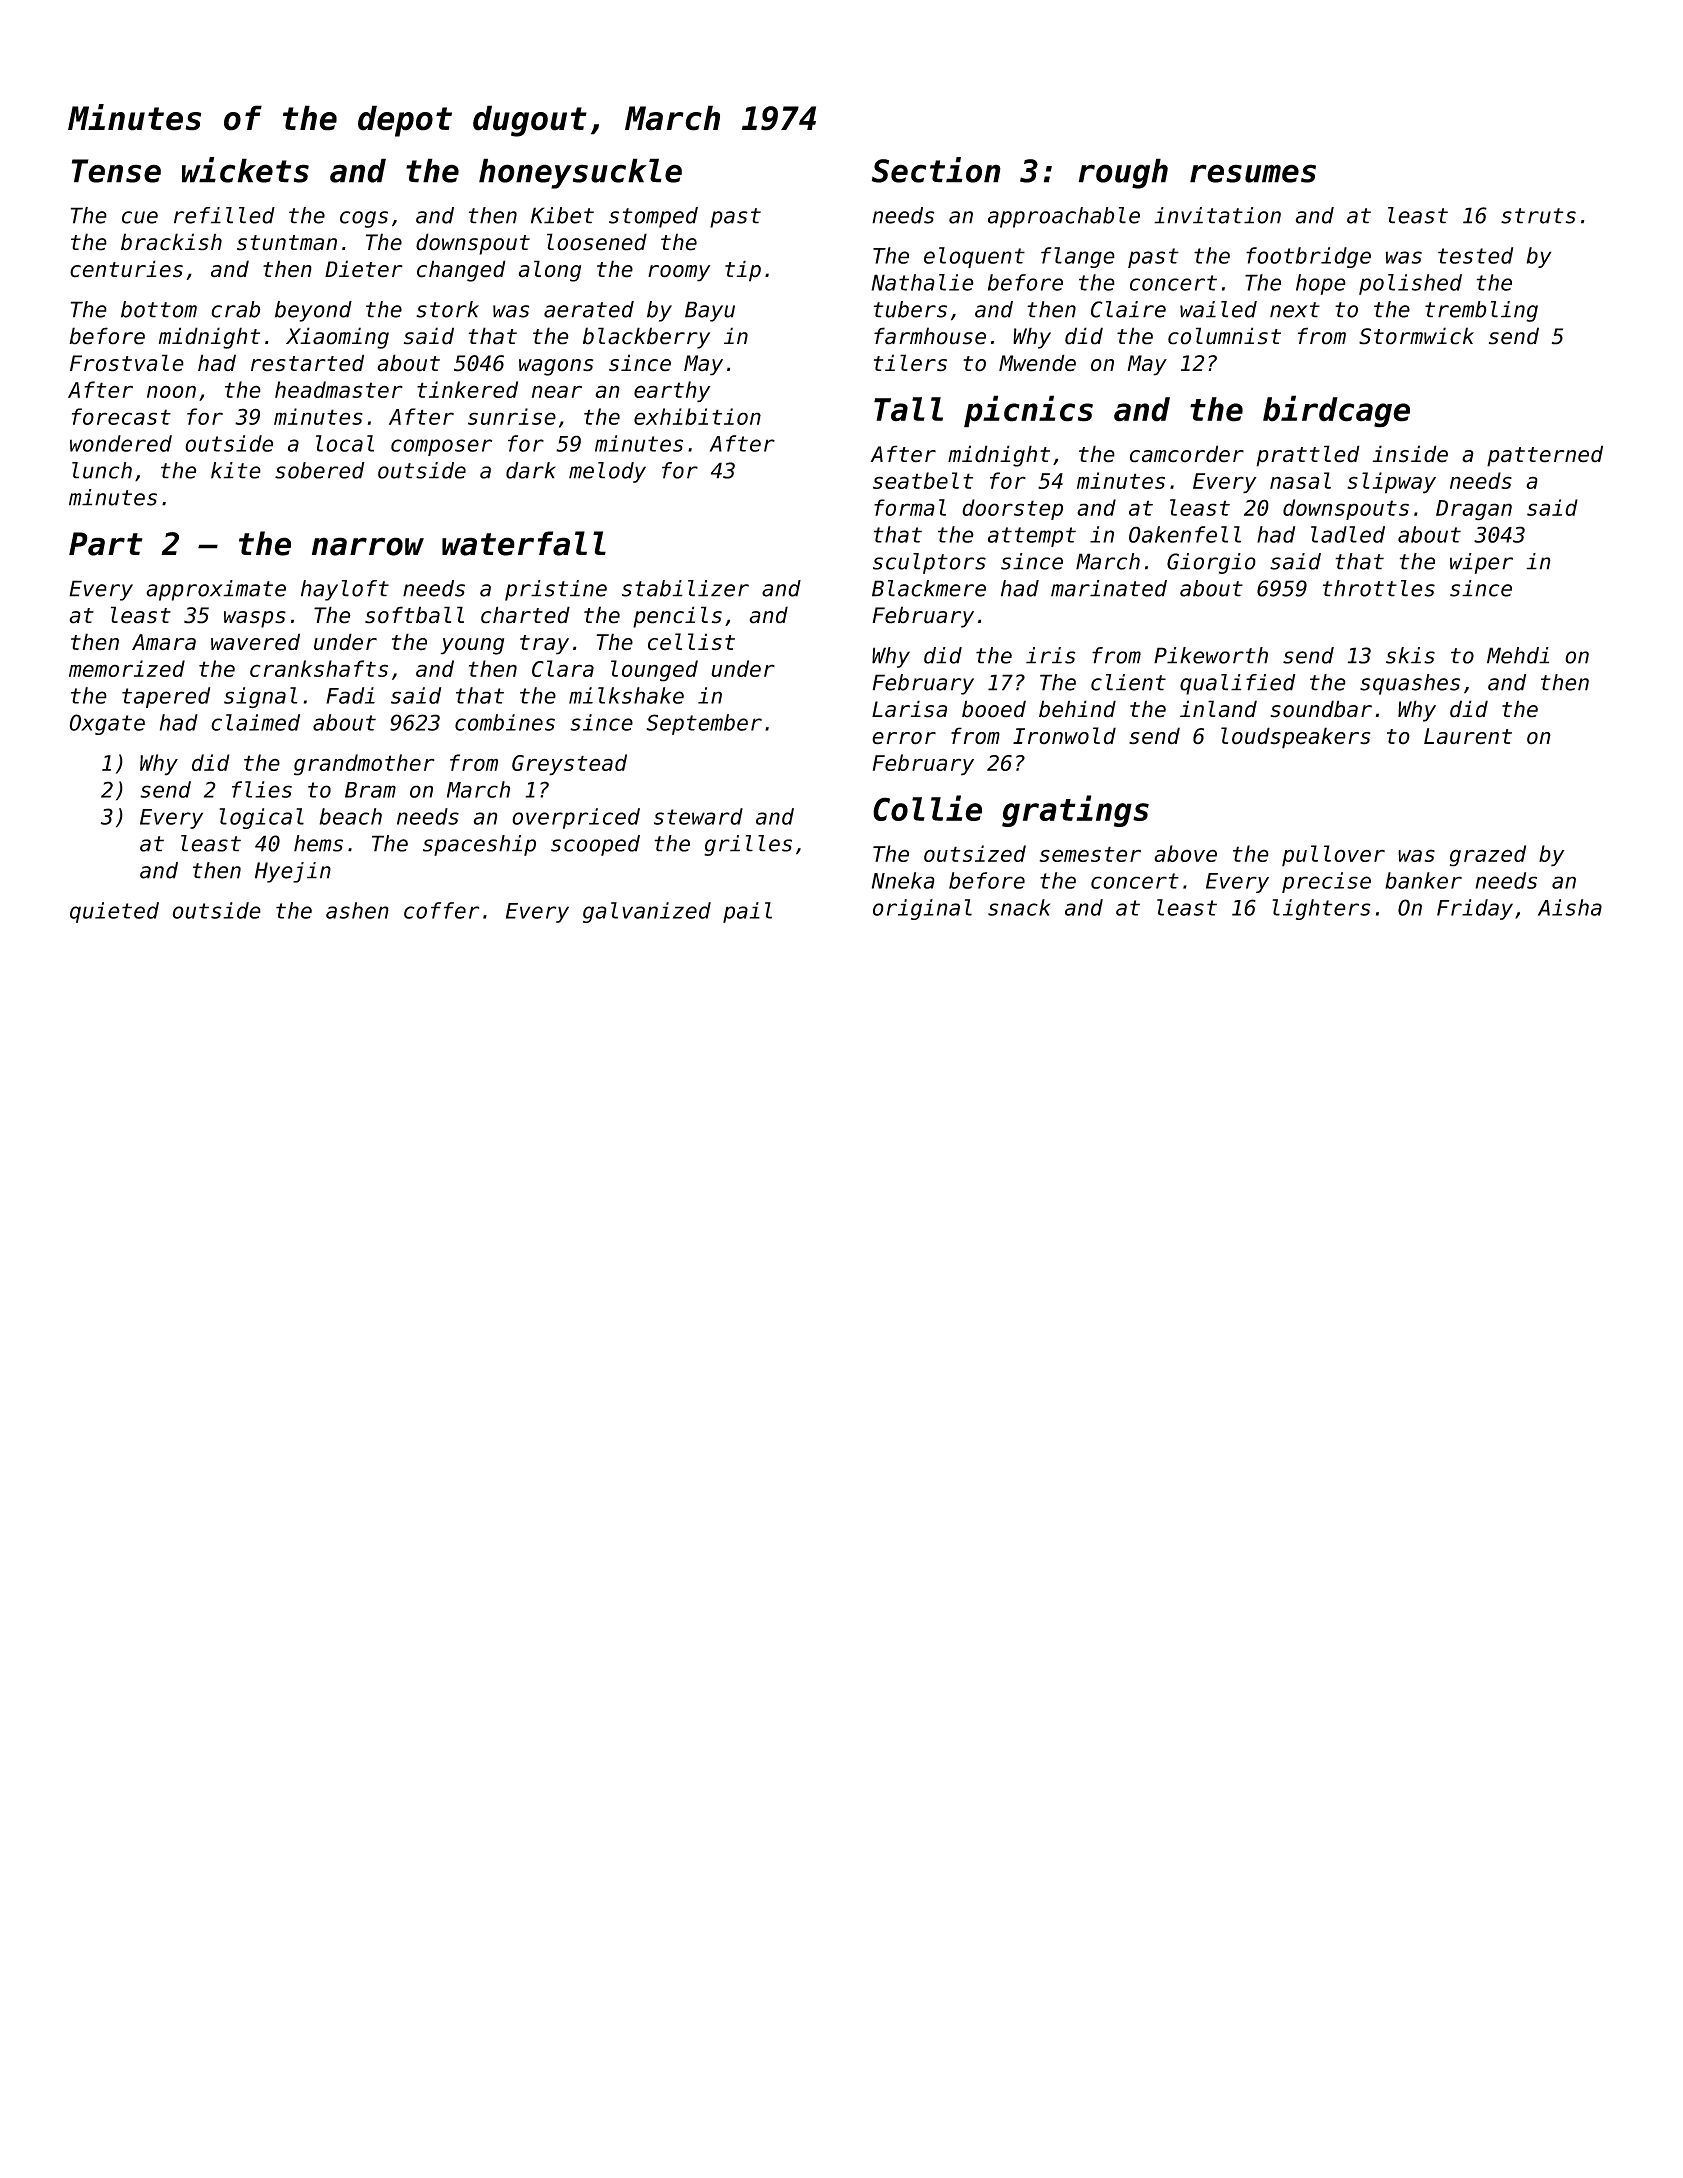 This page has height=2178, width=1683. What do you see at coordinates (159, 309) in the page?
I see `bottom` at bounding box center [159, 309].
